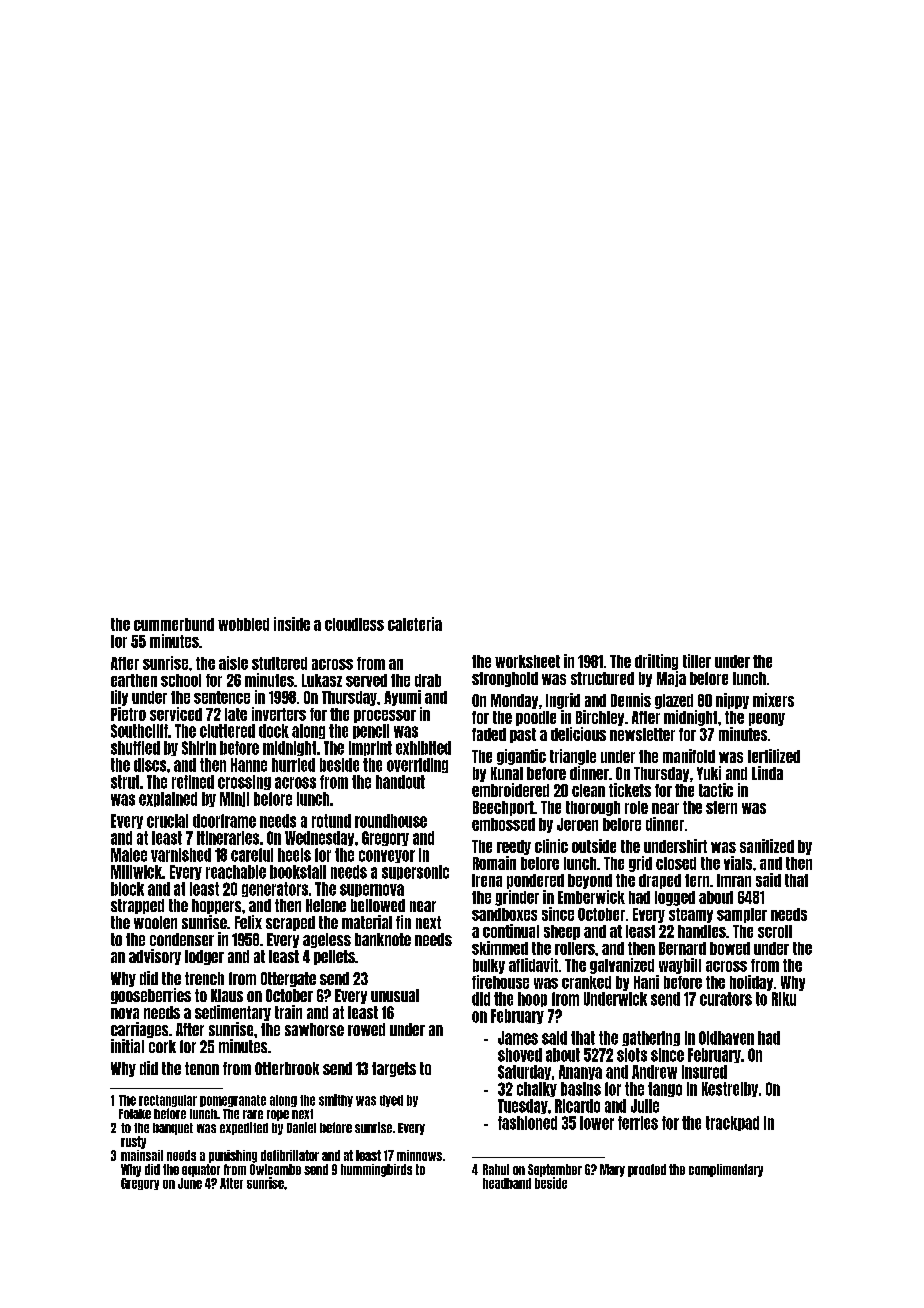 The image size is (924, 1308). I want to click on inverters, so click(279, 714).
